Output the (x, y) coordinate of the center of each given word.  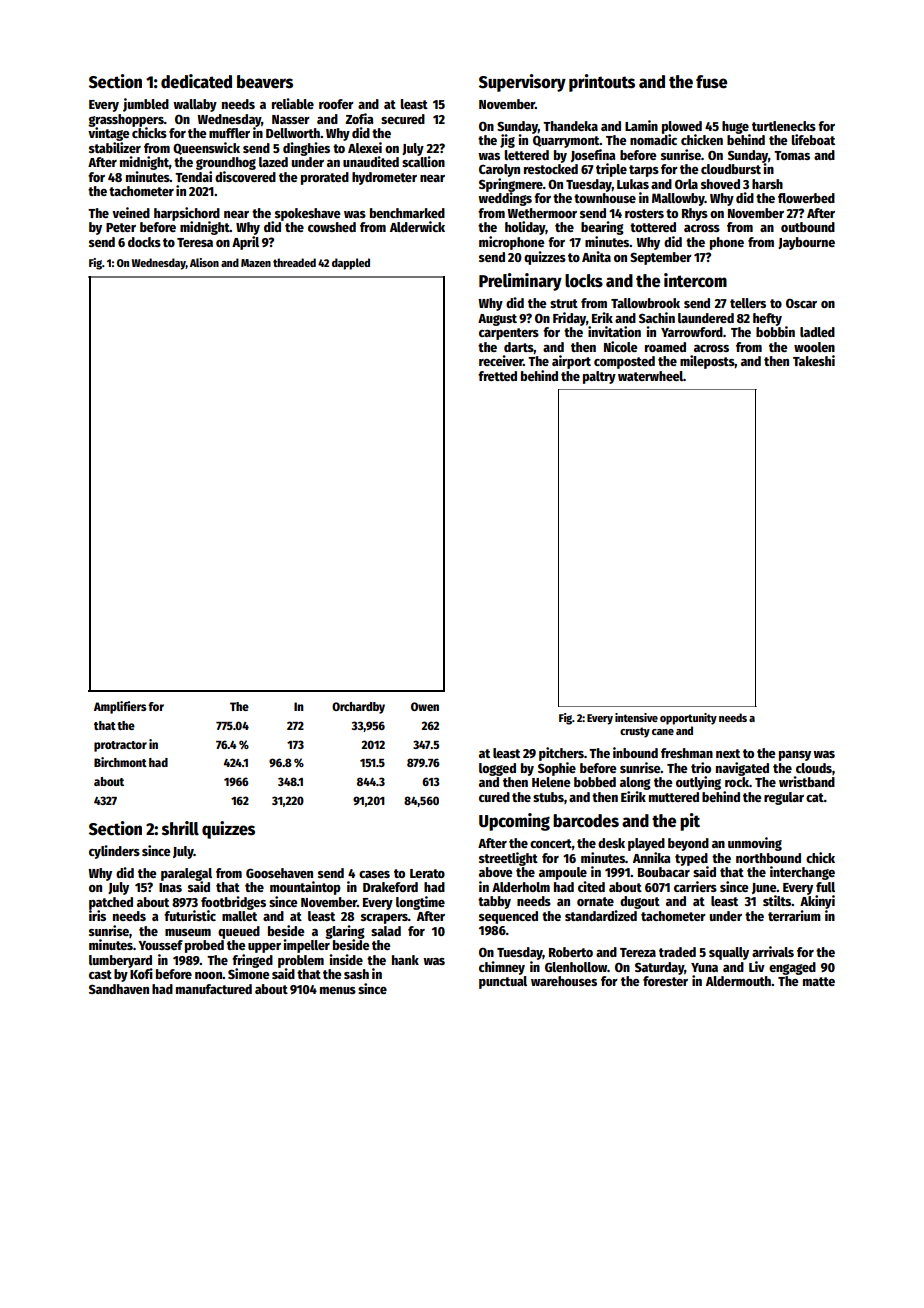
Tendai (193, 176)
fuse (711, 82)
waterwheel (650, 376)
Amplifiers (120, 707)
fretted (497, 376)
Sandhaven (119, 989)
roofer (336, 104)
